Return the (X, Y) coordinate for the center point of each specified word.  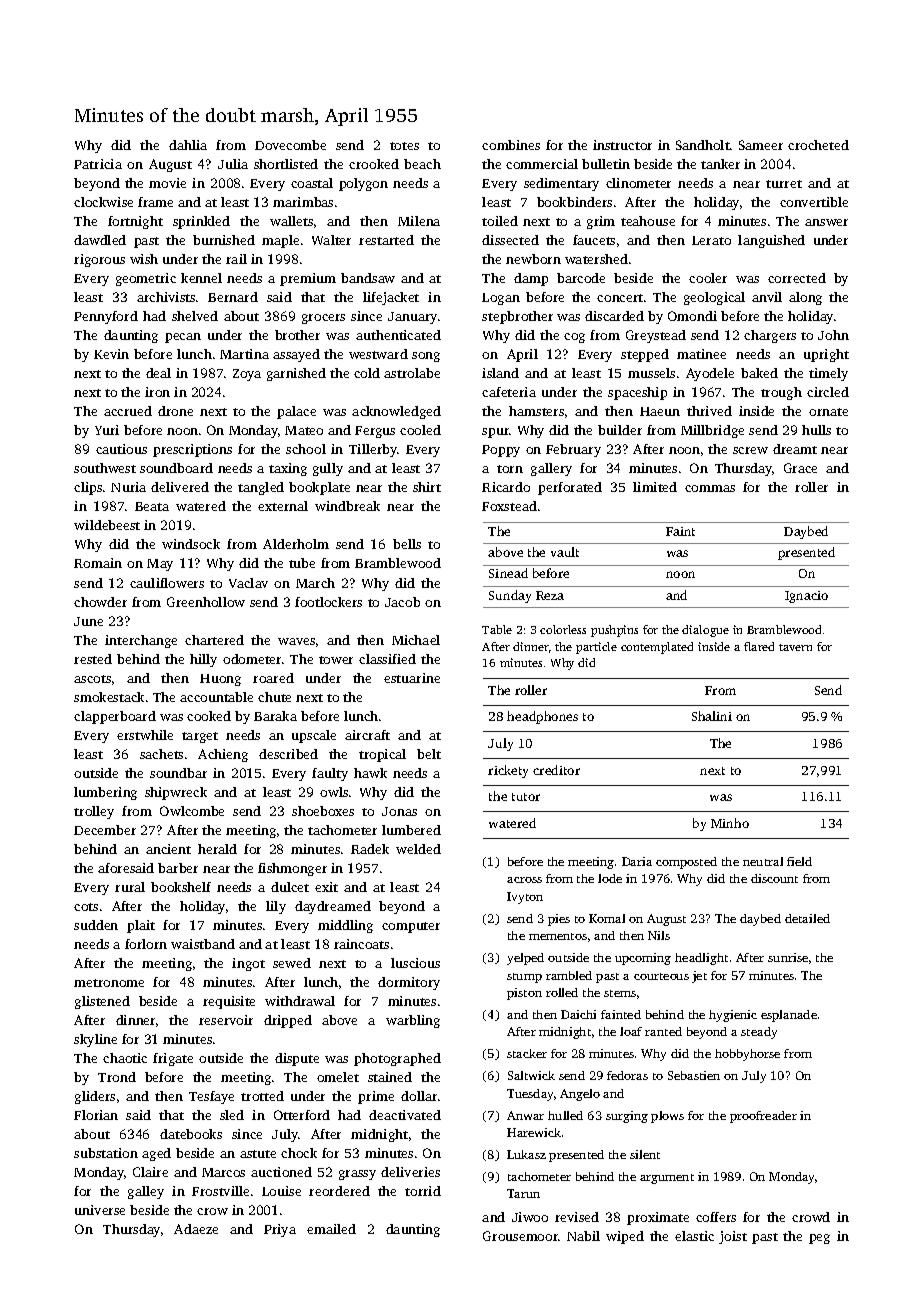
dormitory (409, 983)
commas (710, 488)
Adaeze (196, 1229)
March (315, 583)
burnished (224, 240)
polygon (363, 184)
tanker (720, 164)
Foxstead (509, 506)
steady (759, 1033)
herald (217, 849)
